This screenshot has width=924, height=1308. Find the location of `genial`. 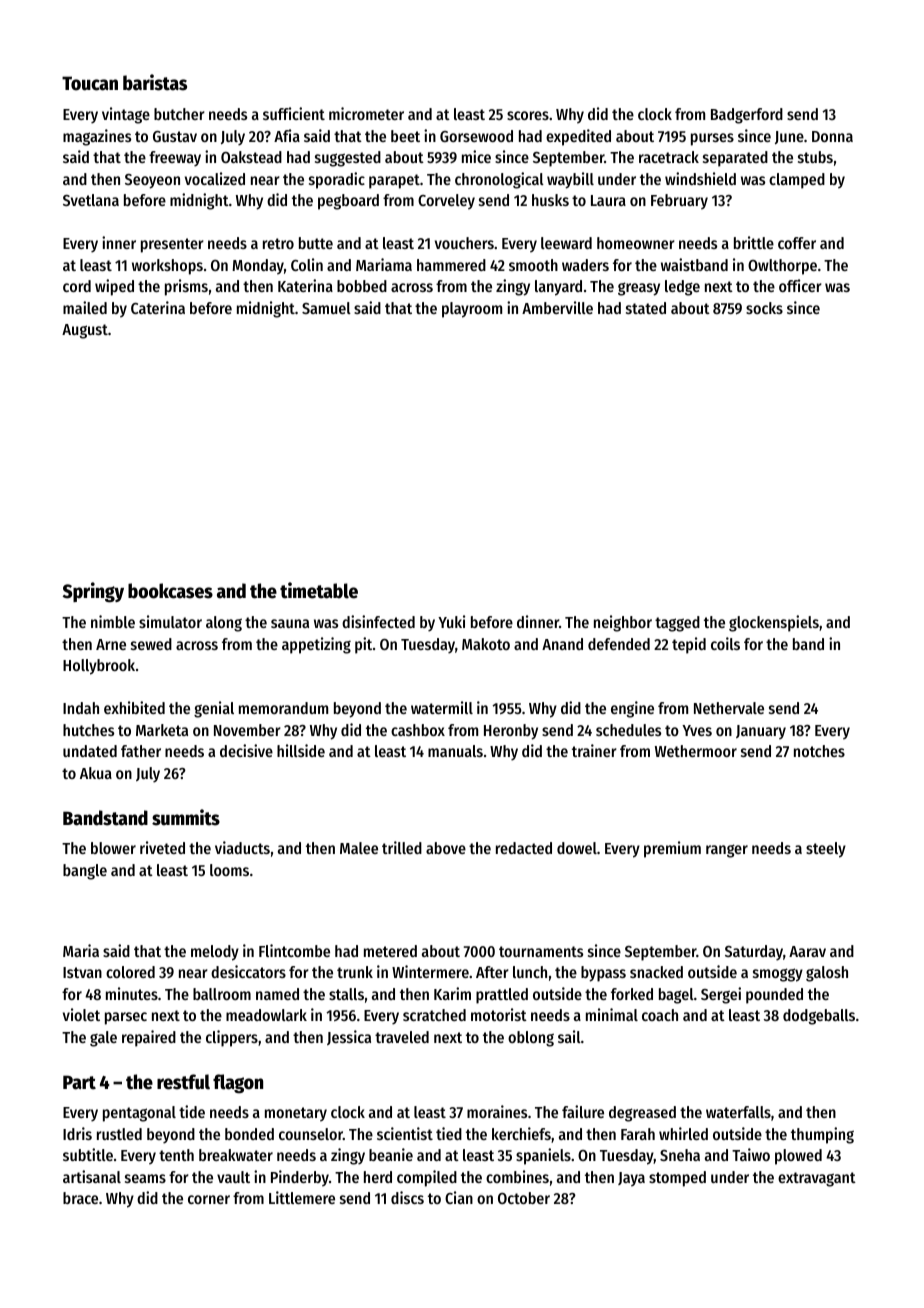

genial is located at coordinates (214, 709).
